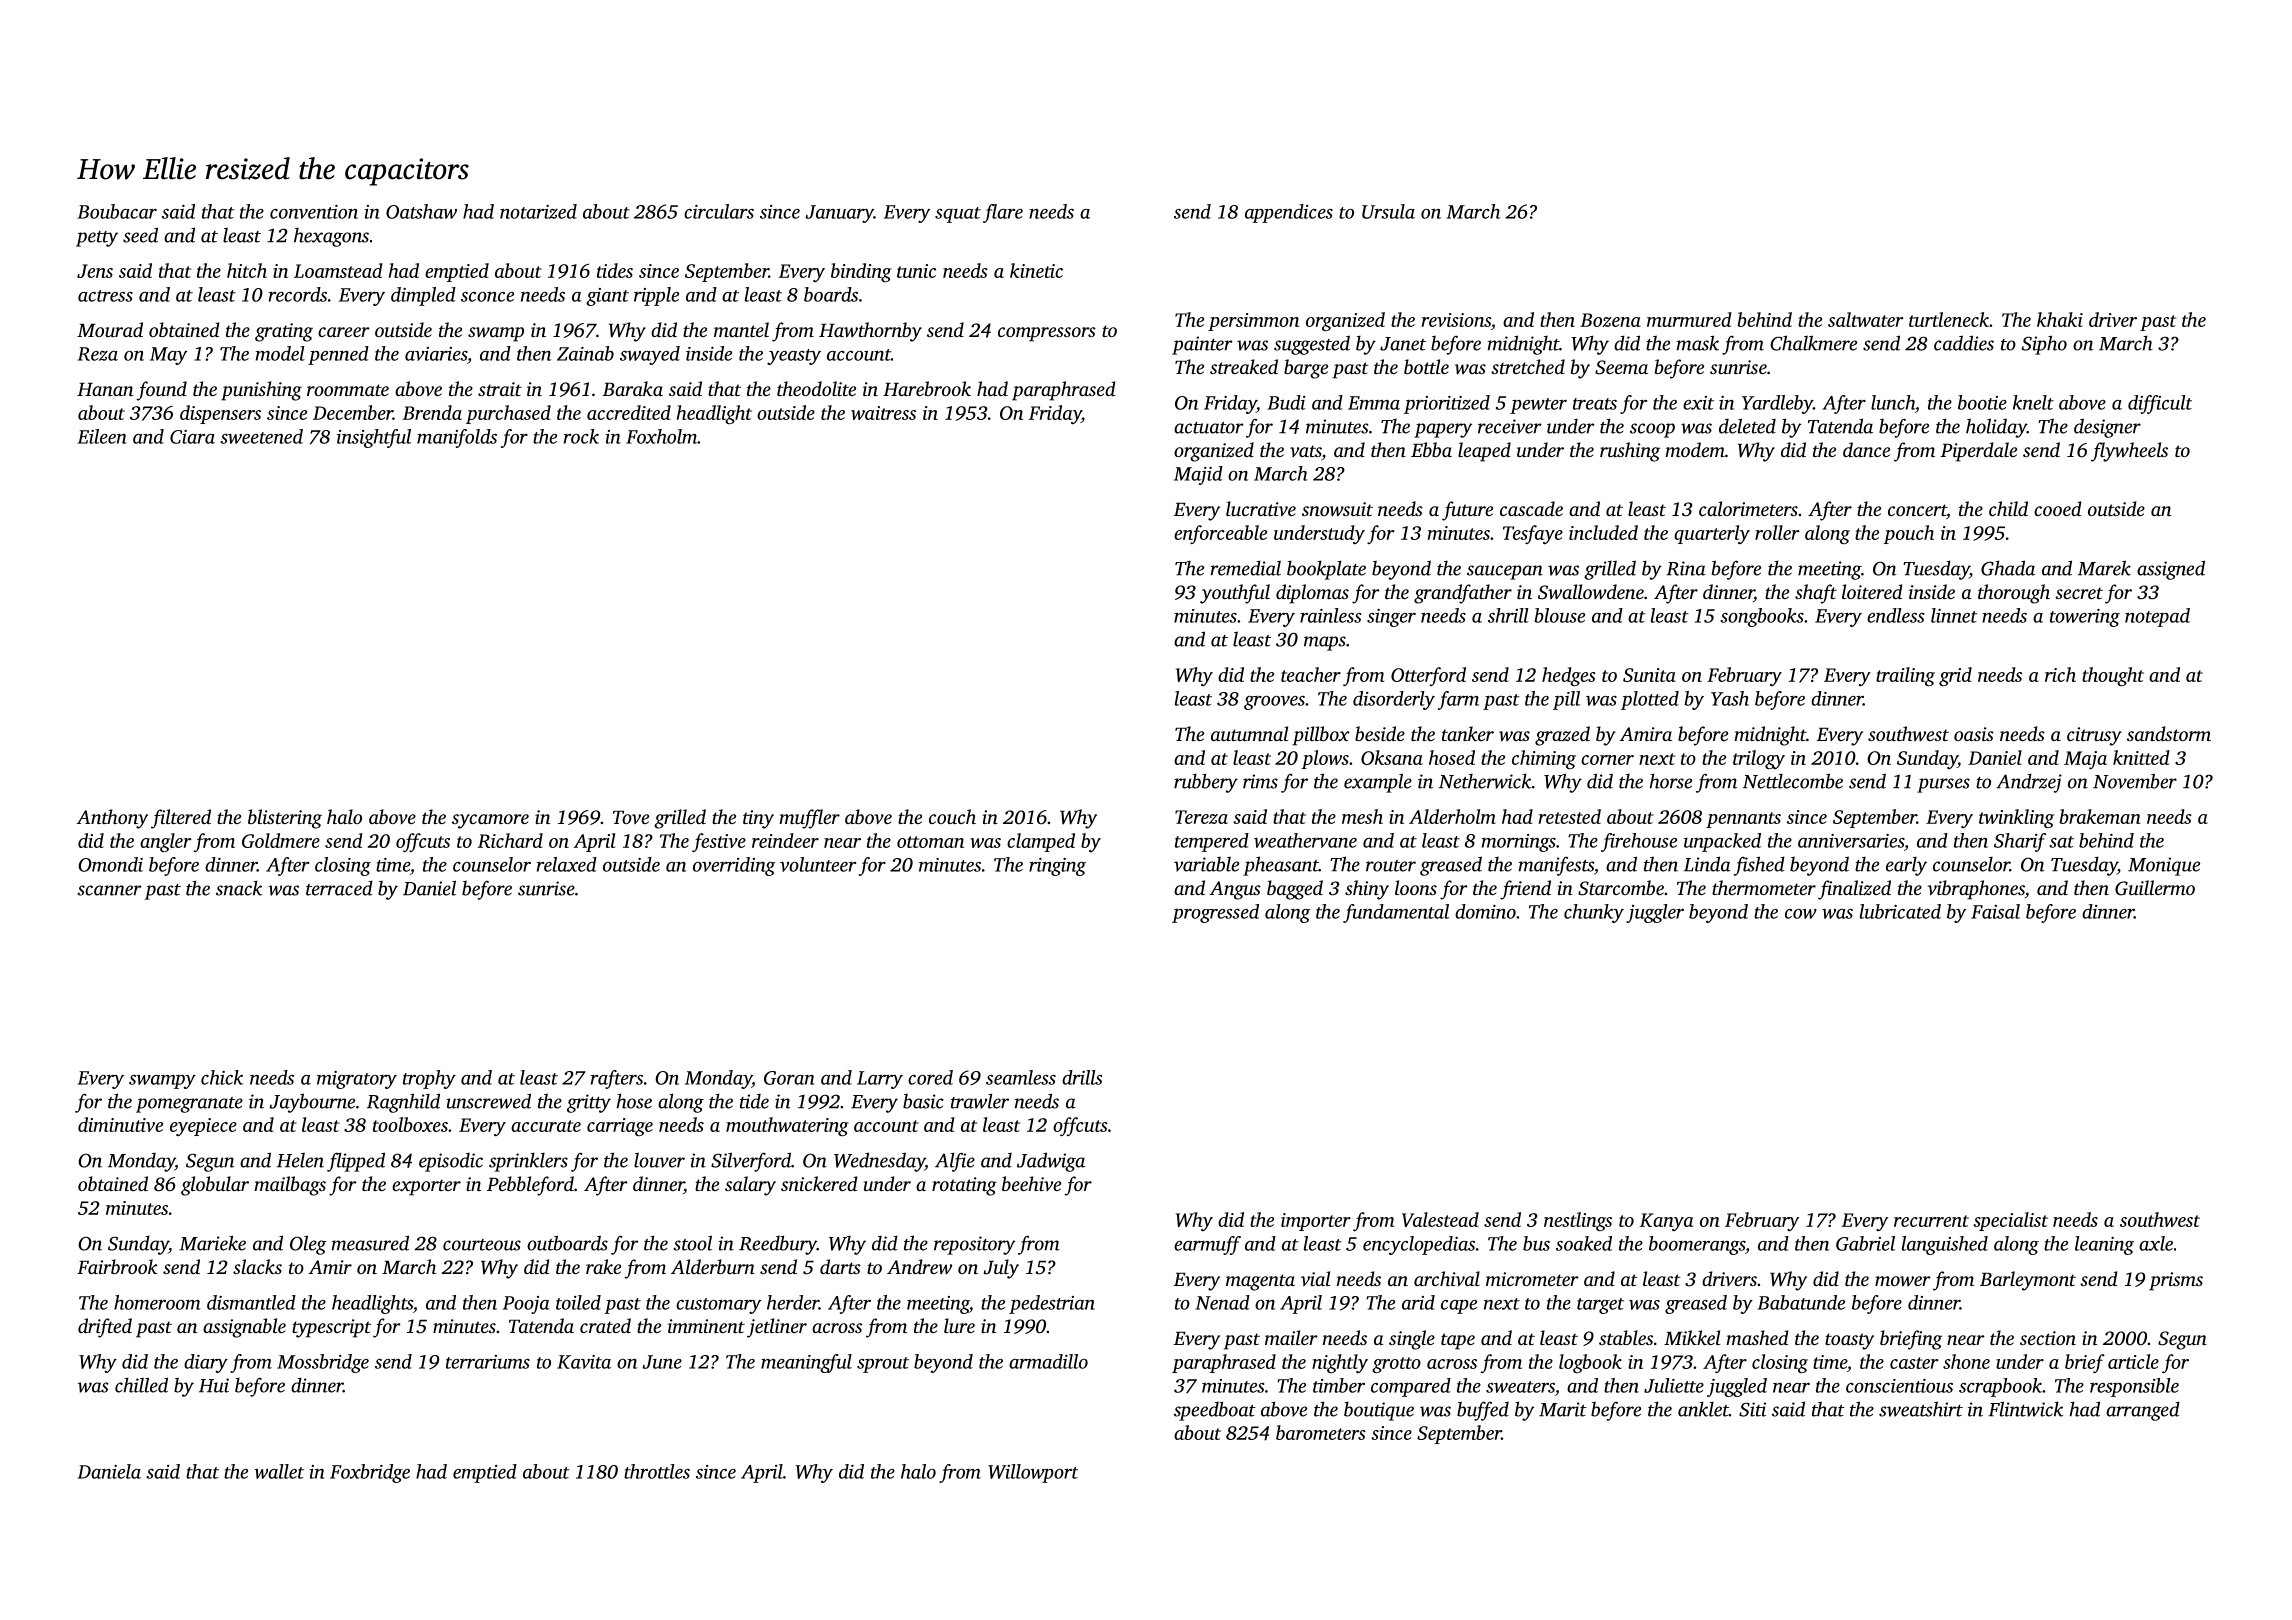 Image resolution: width=2292 pixels, height=1620 pixels. What do you see at coordinates (1388, 211) in the screenshot?
I see `Ursula` at bounding box center [1388, 211].
